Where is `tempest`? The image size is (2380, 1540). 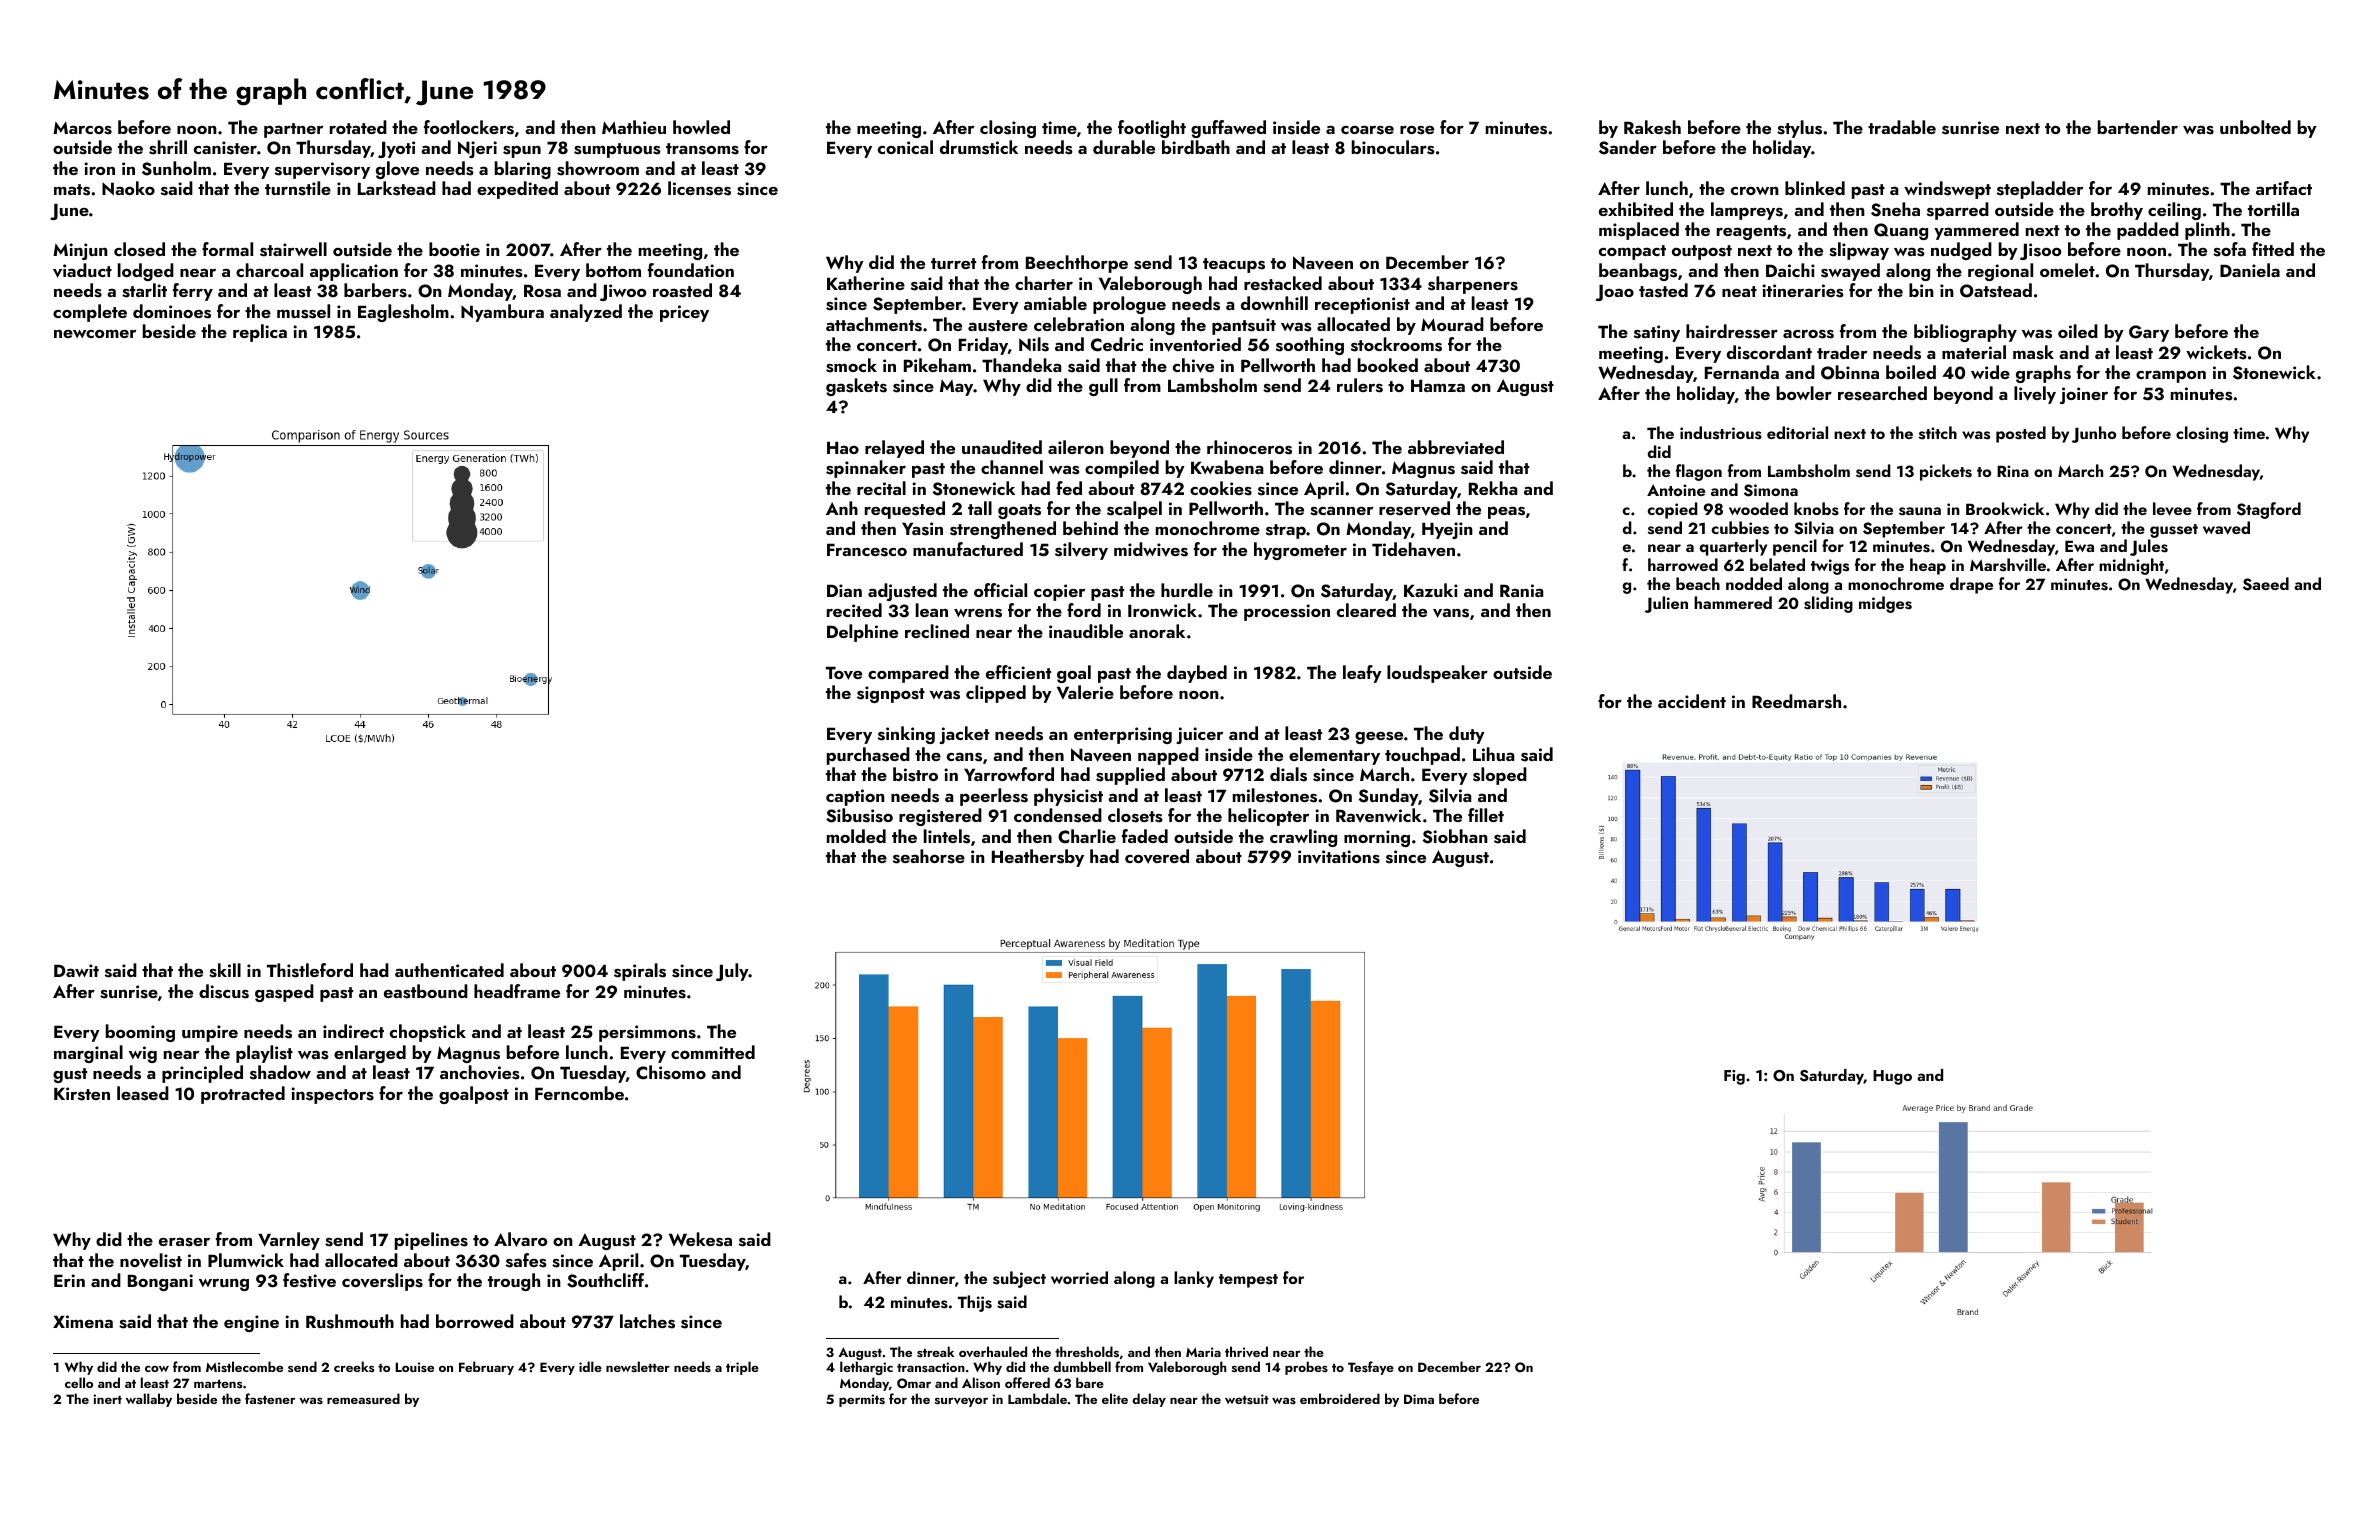 tempest is located at coordinates (1248, 1281).
